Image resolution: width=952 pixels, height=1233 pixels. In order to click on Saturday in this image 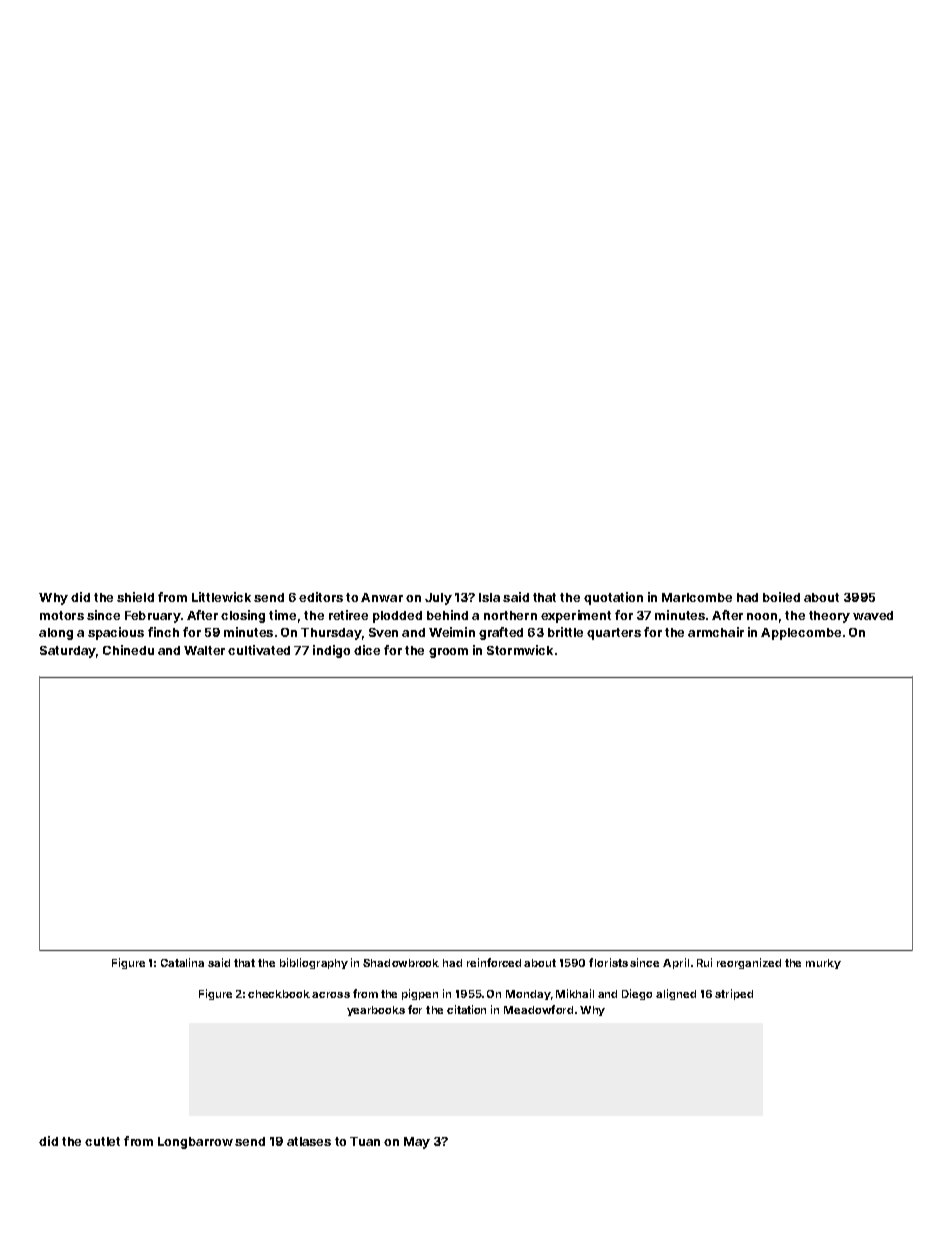, I will do `click(68, 652)`.
